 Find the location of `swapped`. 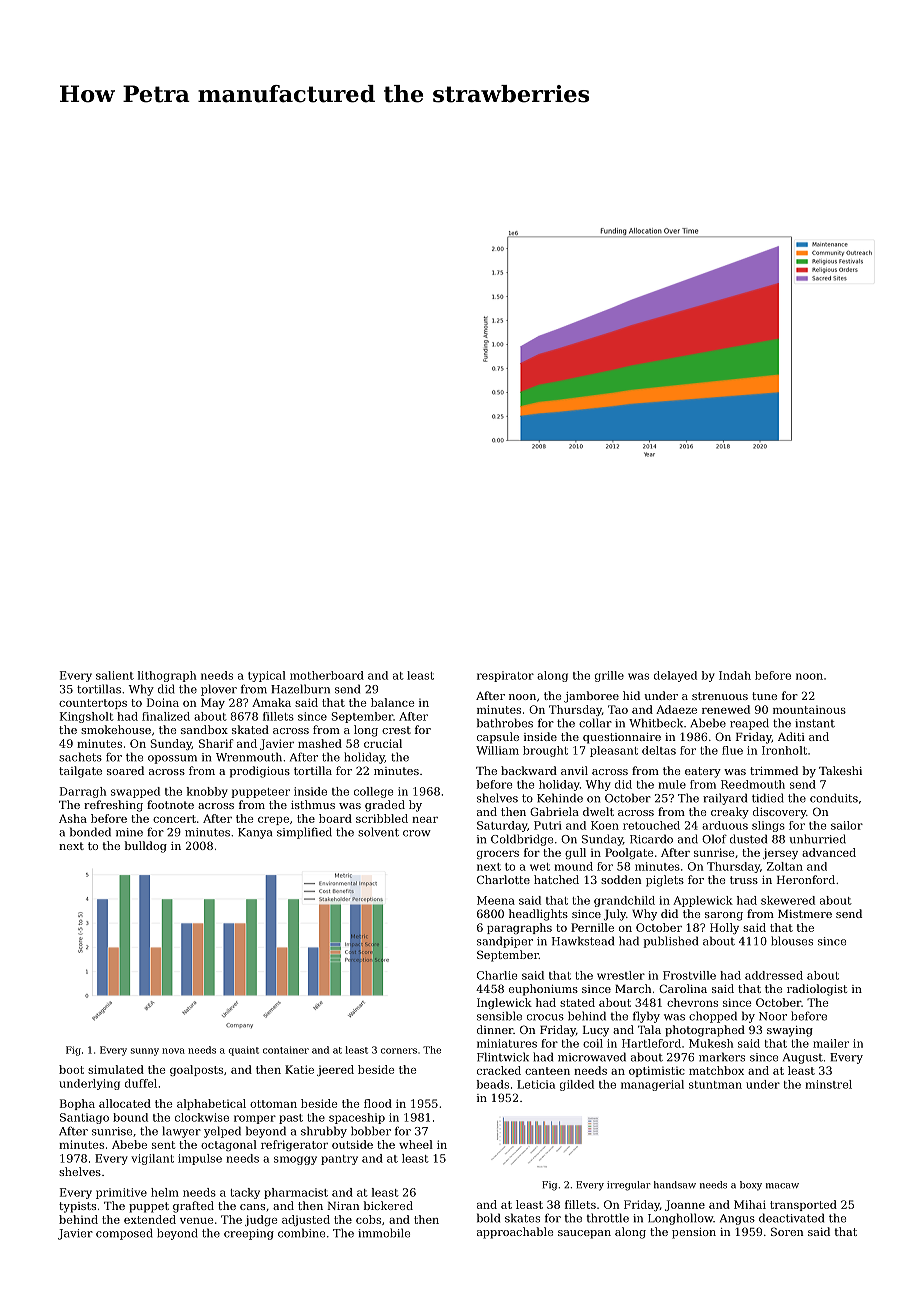

swapped is located at coordinates (135, 792).
